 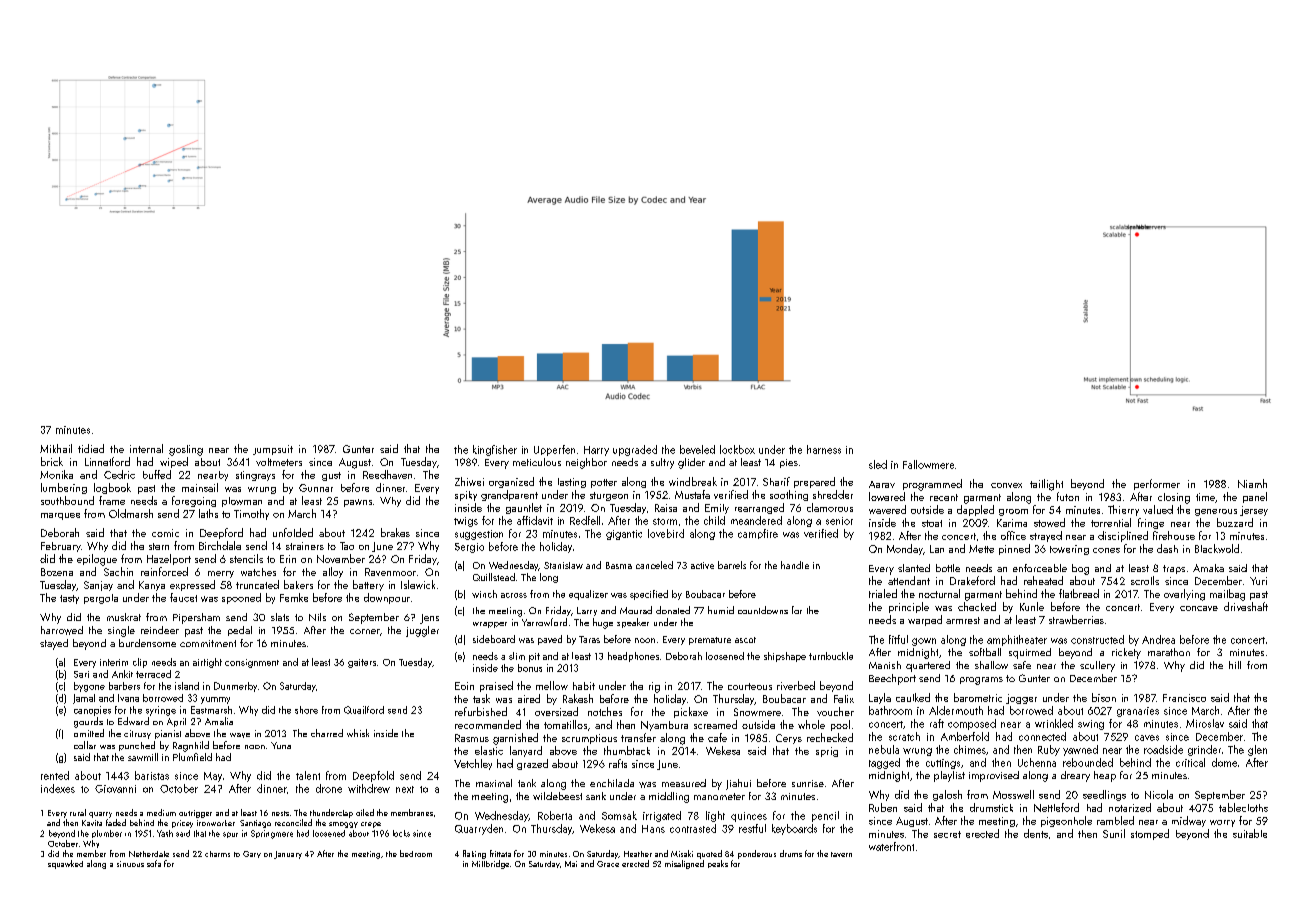 I want to click on Femke, so click(x=294, y=597).
